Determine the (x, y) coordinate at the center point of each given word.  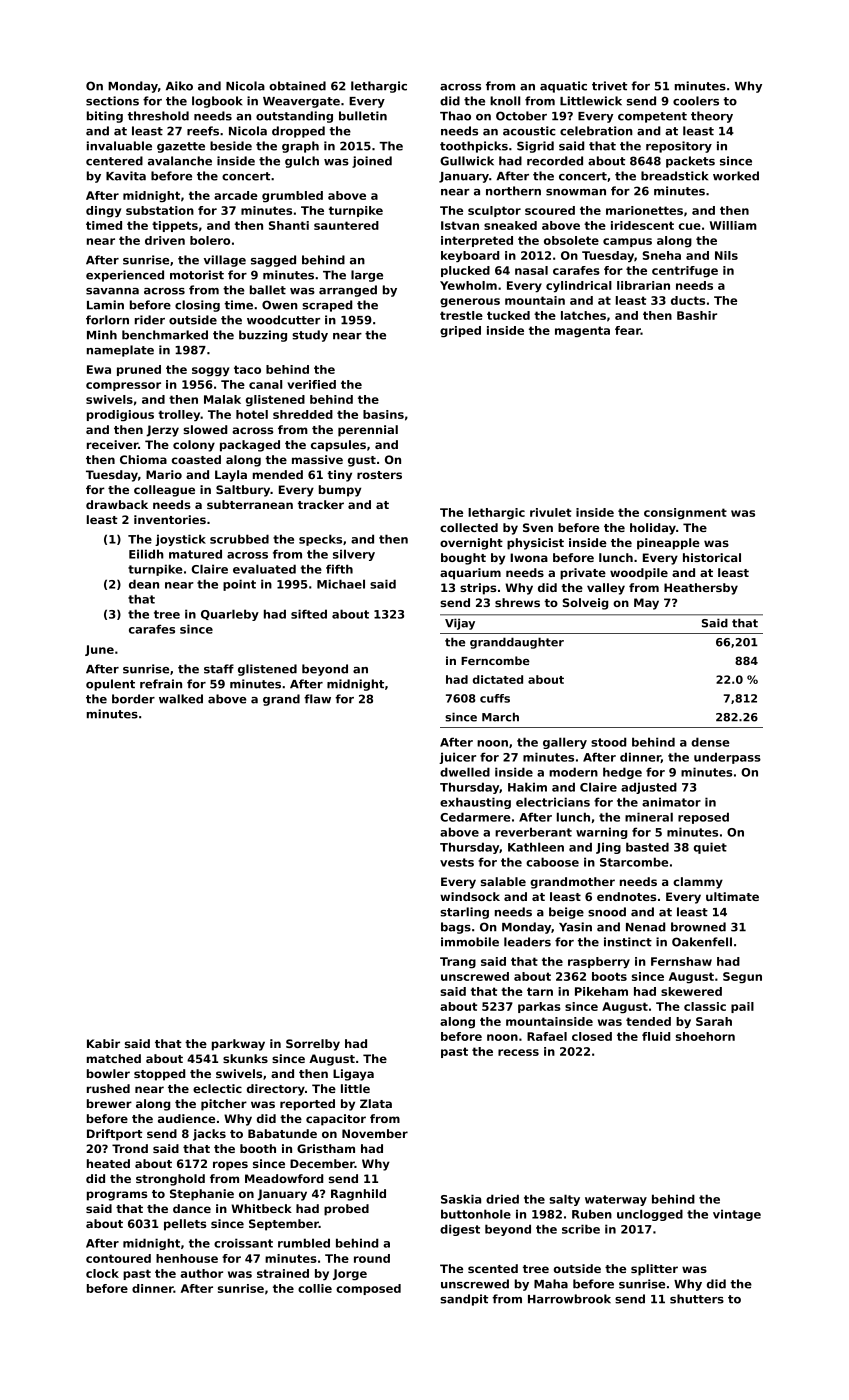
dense (710, 742)
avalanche (180, 161)
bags (456, 928)
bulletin (363, 116)
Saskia (461, 1199)
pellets (185, 1225)
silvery (354, 555)
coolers (696, 101)
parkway (238, 1045)
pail (742, 1007)
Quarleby (230, 615)
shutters (697, 1299)
